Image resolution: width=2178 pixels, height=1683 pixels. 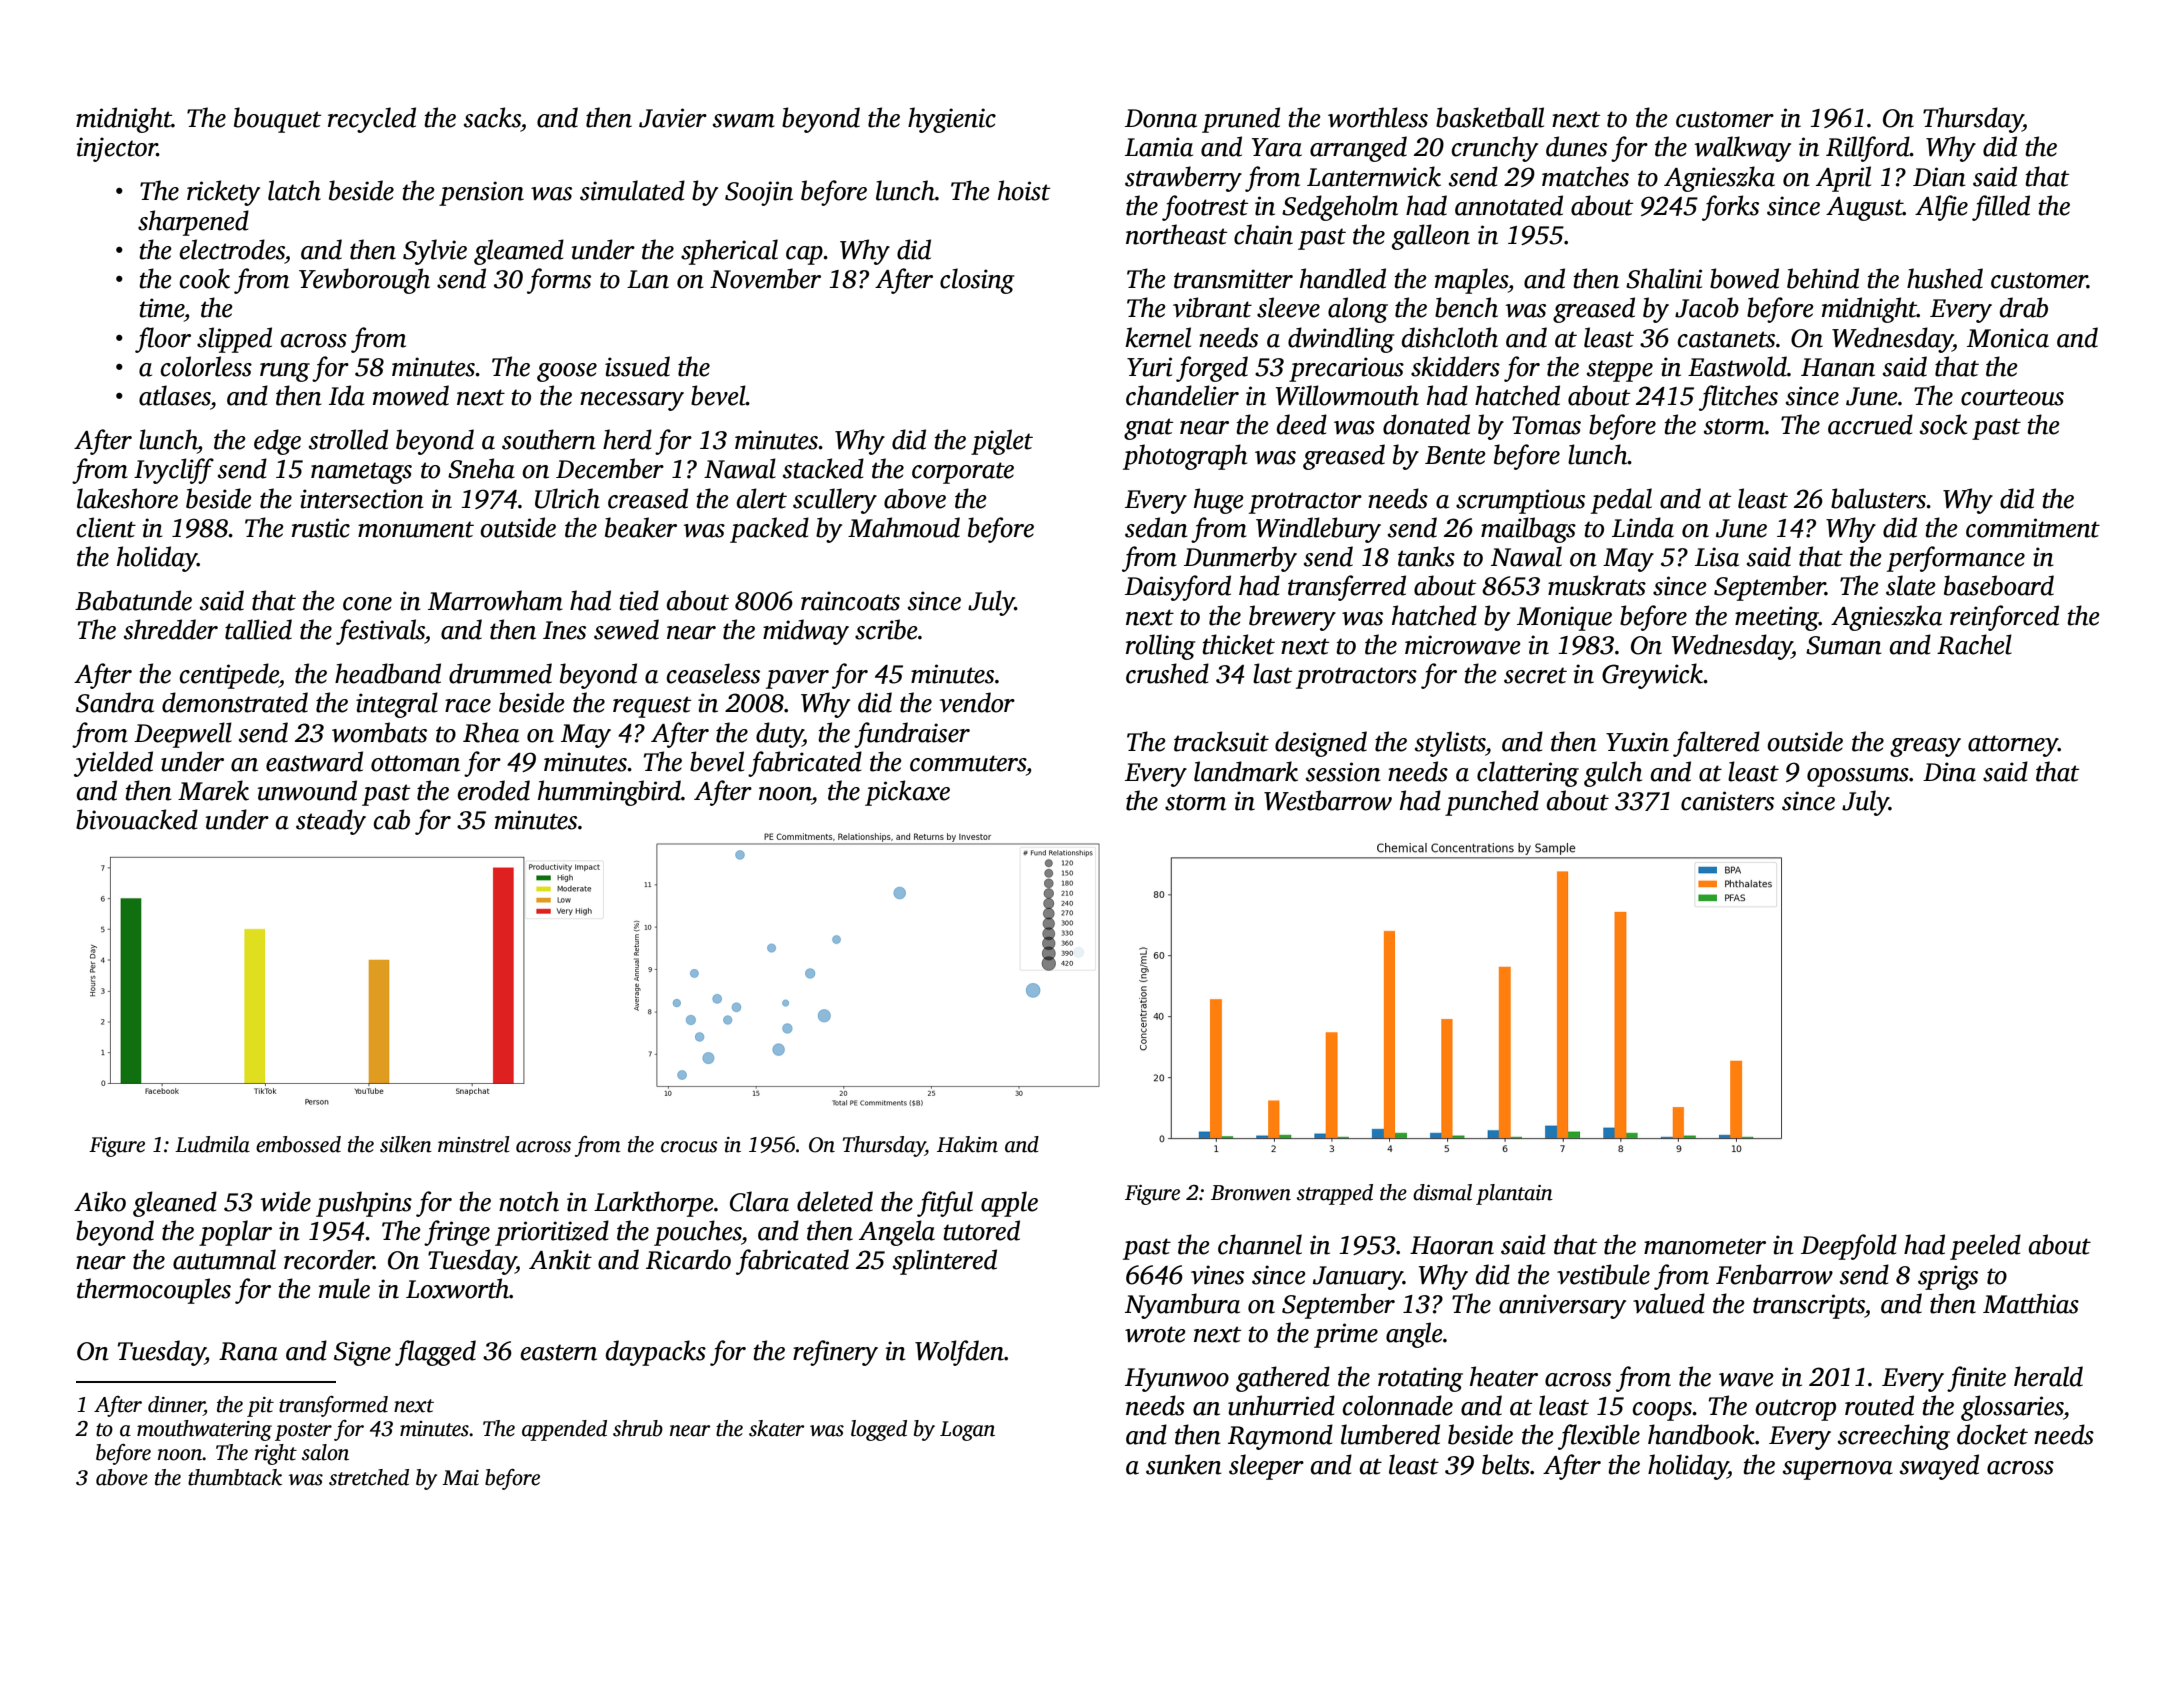 I want to click on worthless, so click(x=1378, y=117).
